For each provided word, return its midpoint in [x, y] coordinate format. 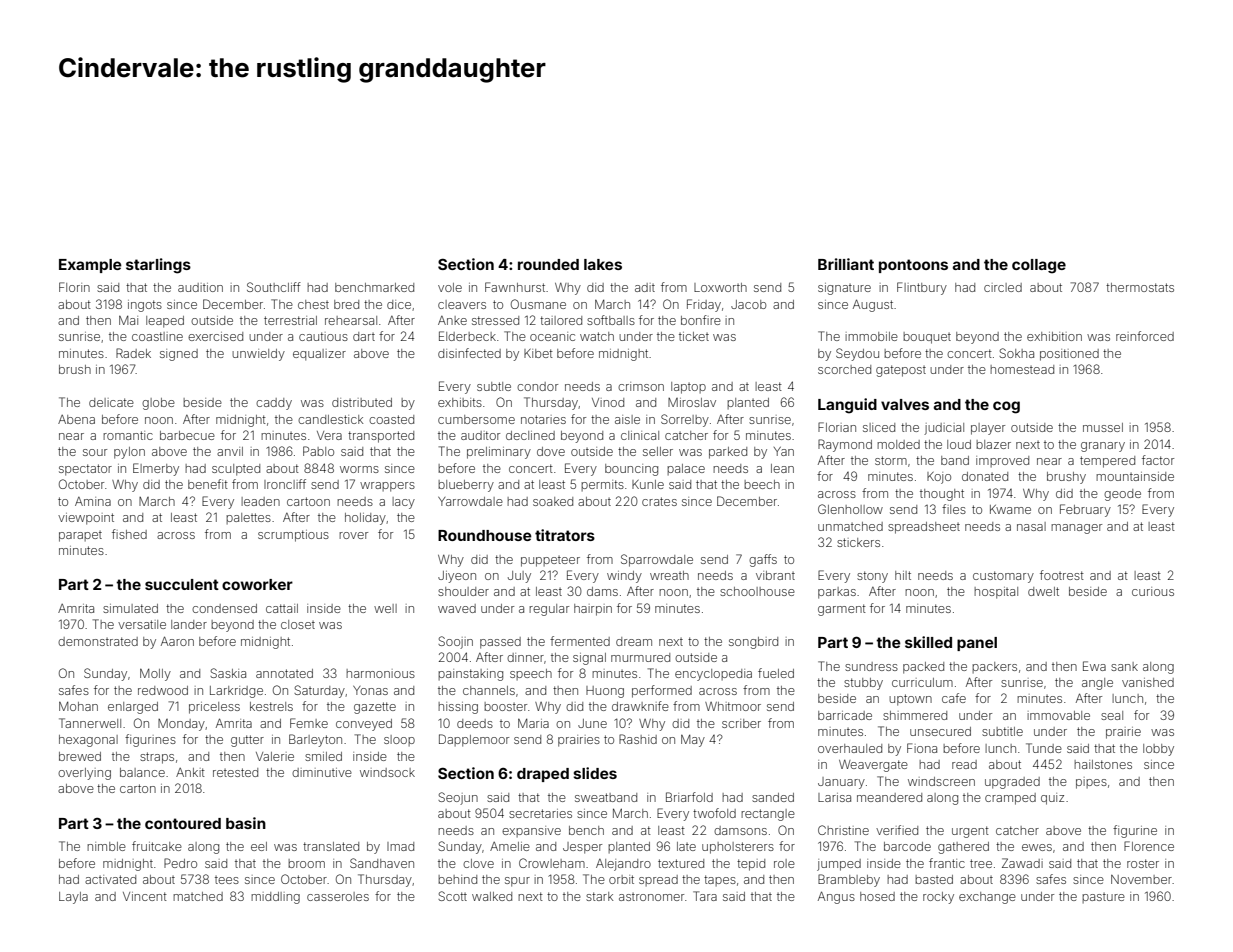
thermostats [1140, 287]
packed [923, 668]
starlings [158, 266]
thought [942, 495]
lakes [603, 264]
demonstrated [98, 641]
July [519, 577]
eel [259, 846]
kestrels [271, 706]
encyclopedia [713, 675]
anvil [230, 451]
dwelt [1043, 591]
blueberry [466, 486]
